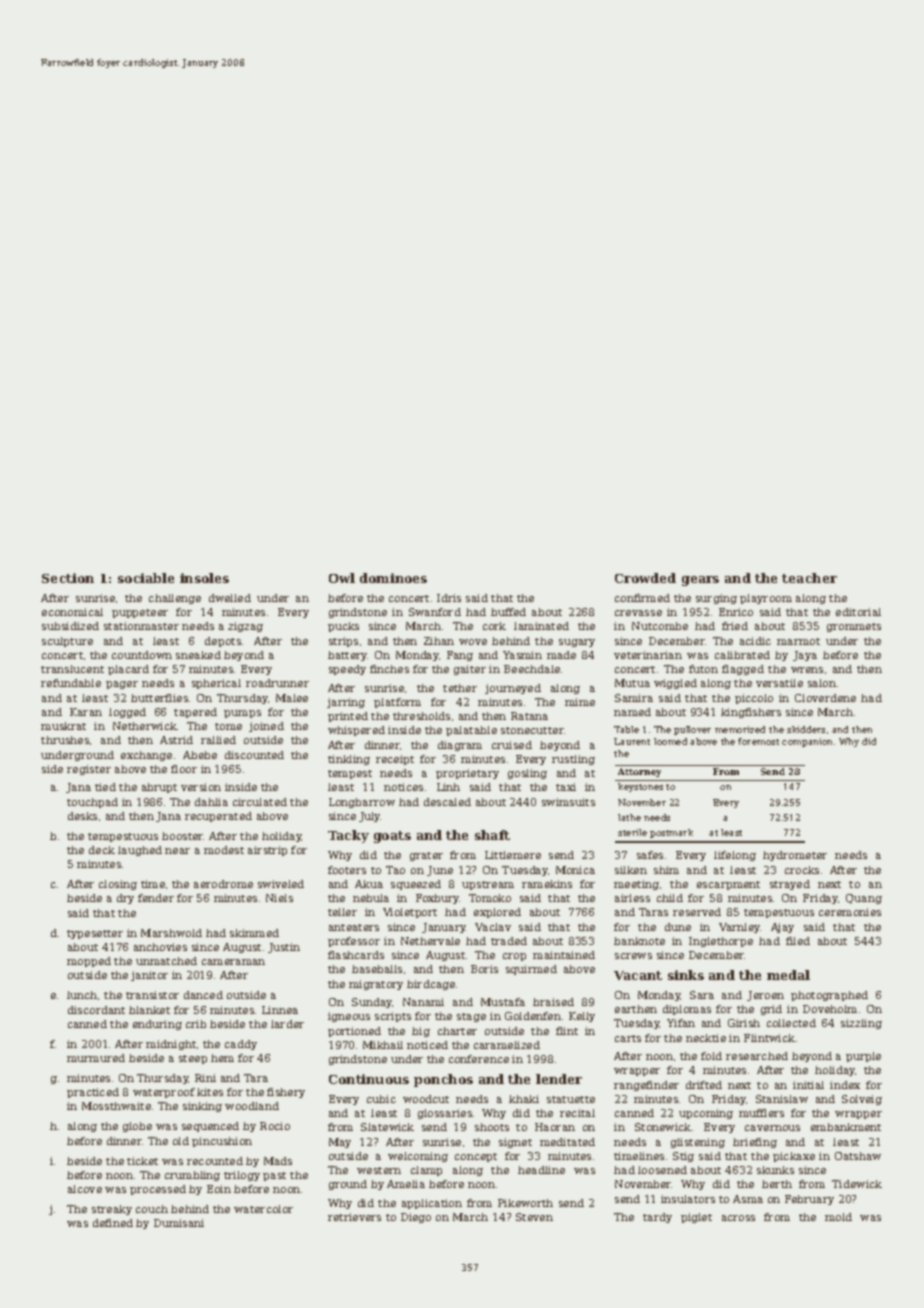  I want to click on desks, so click(82, 816).
